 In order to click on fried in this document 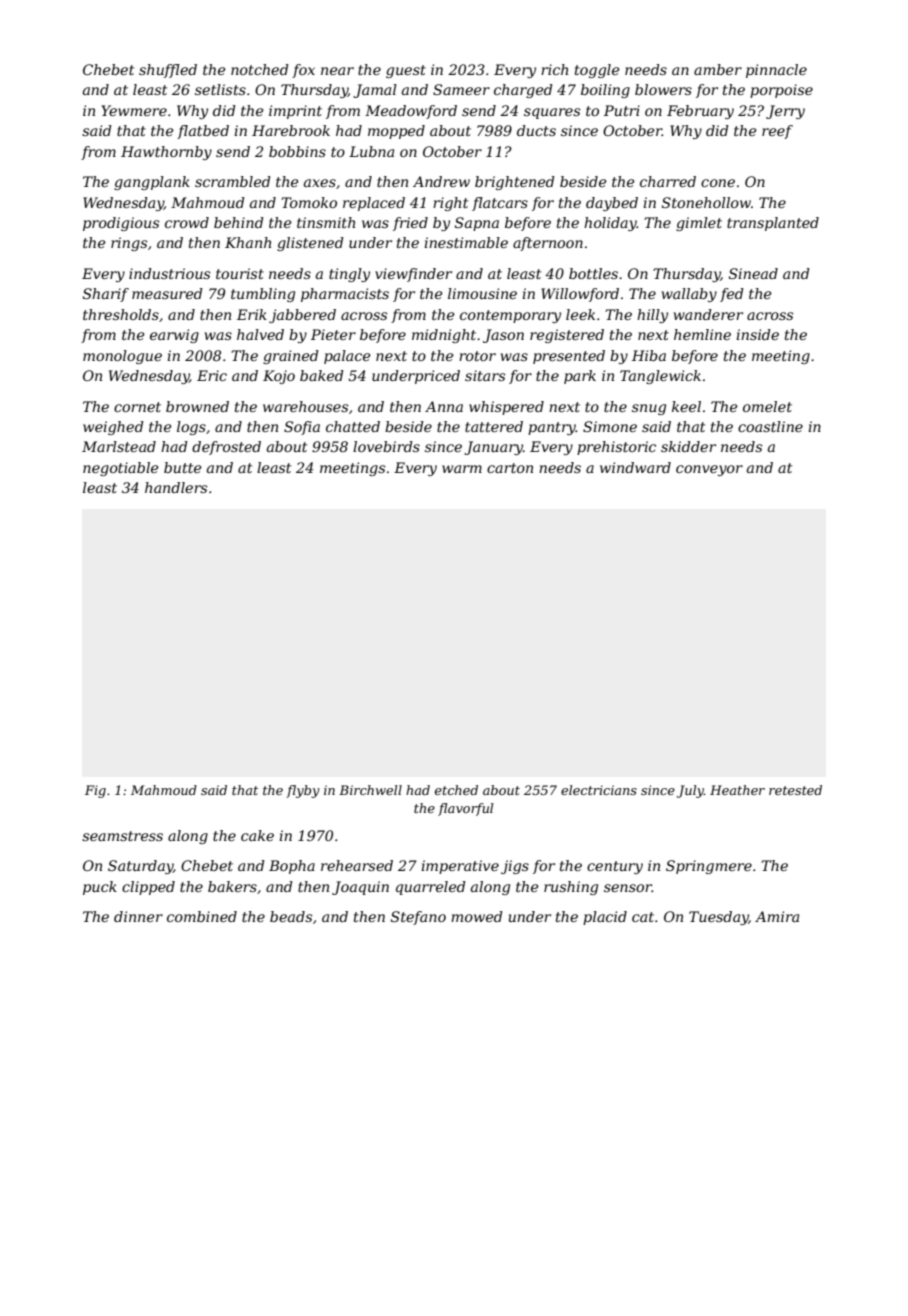, I will do `click(410, 224)`.
